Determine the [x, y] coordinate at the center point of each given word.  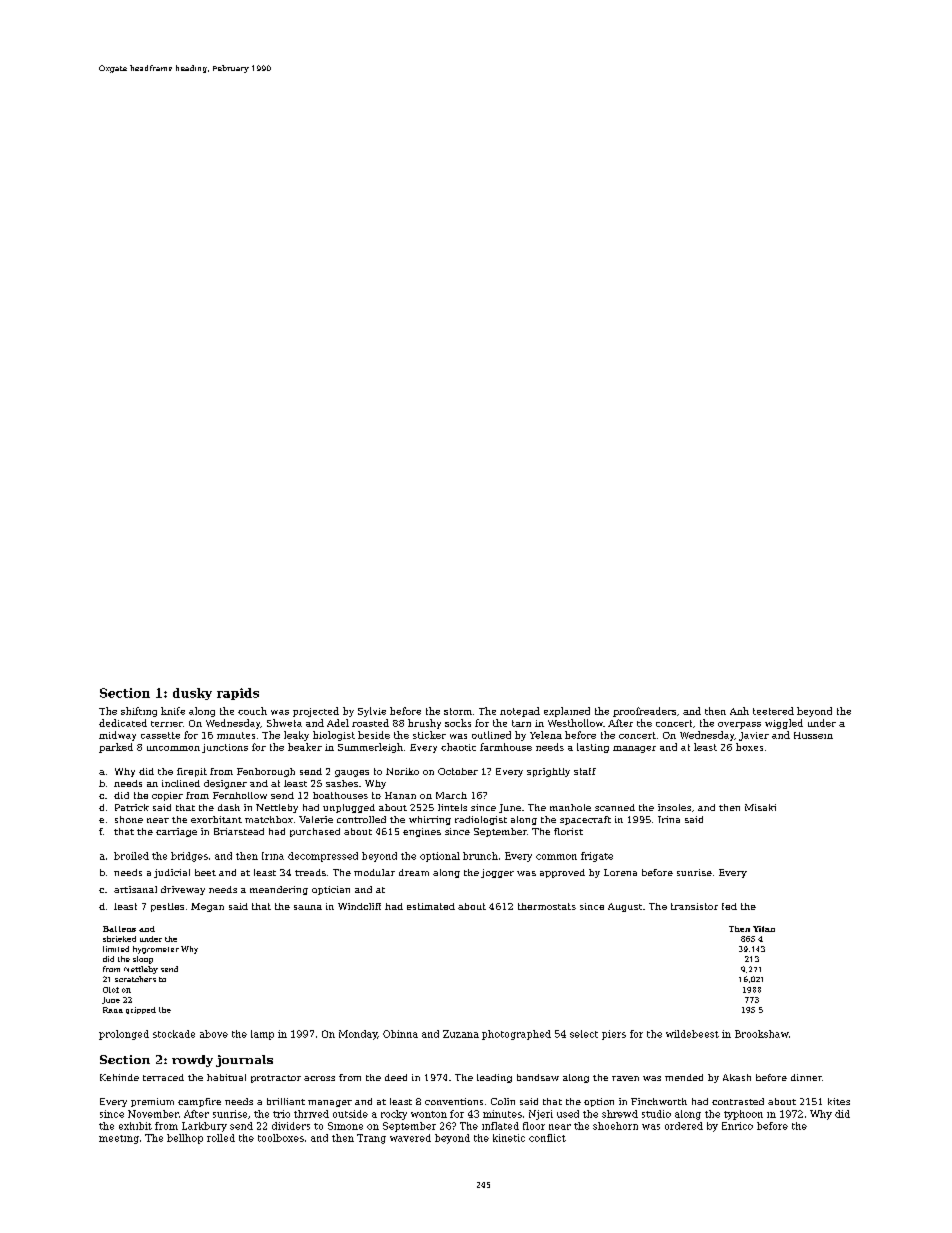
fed [729, 906]
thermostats [547, 906]
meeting [119, 1139]
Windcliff [359, 906]
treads [310, 872]
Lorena [620, 872]
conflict [547, 1138]
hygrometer [156, 950]
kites [839, 1101]
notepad [520, 712]
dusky [192, 694]
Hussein [813, 735]
